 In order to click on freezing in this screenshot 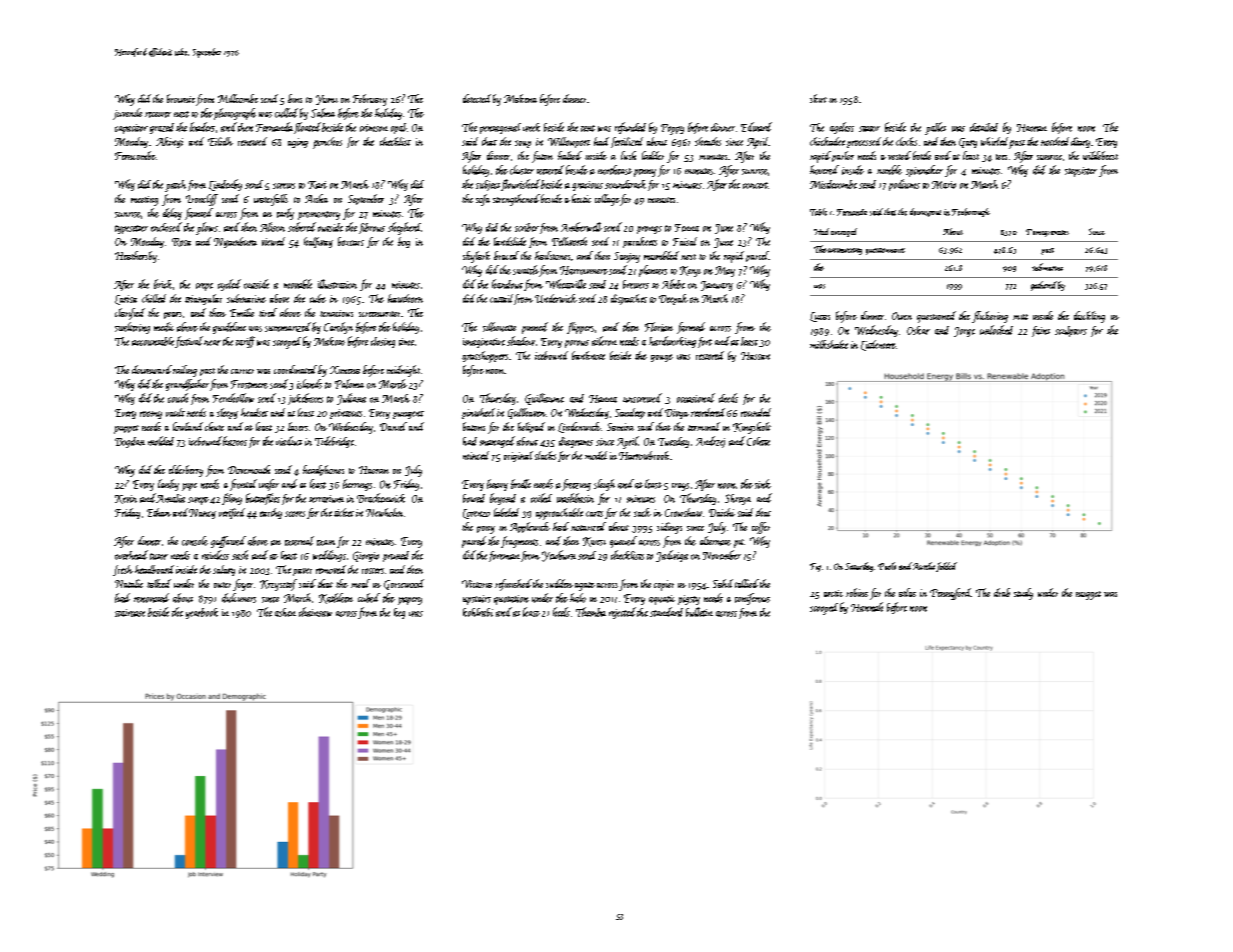, I will do `click(576, 485)`.
